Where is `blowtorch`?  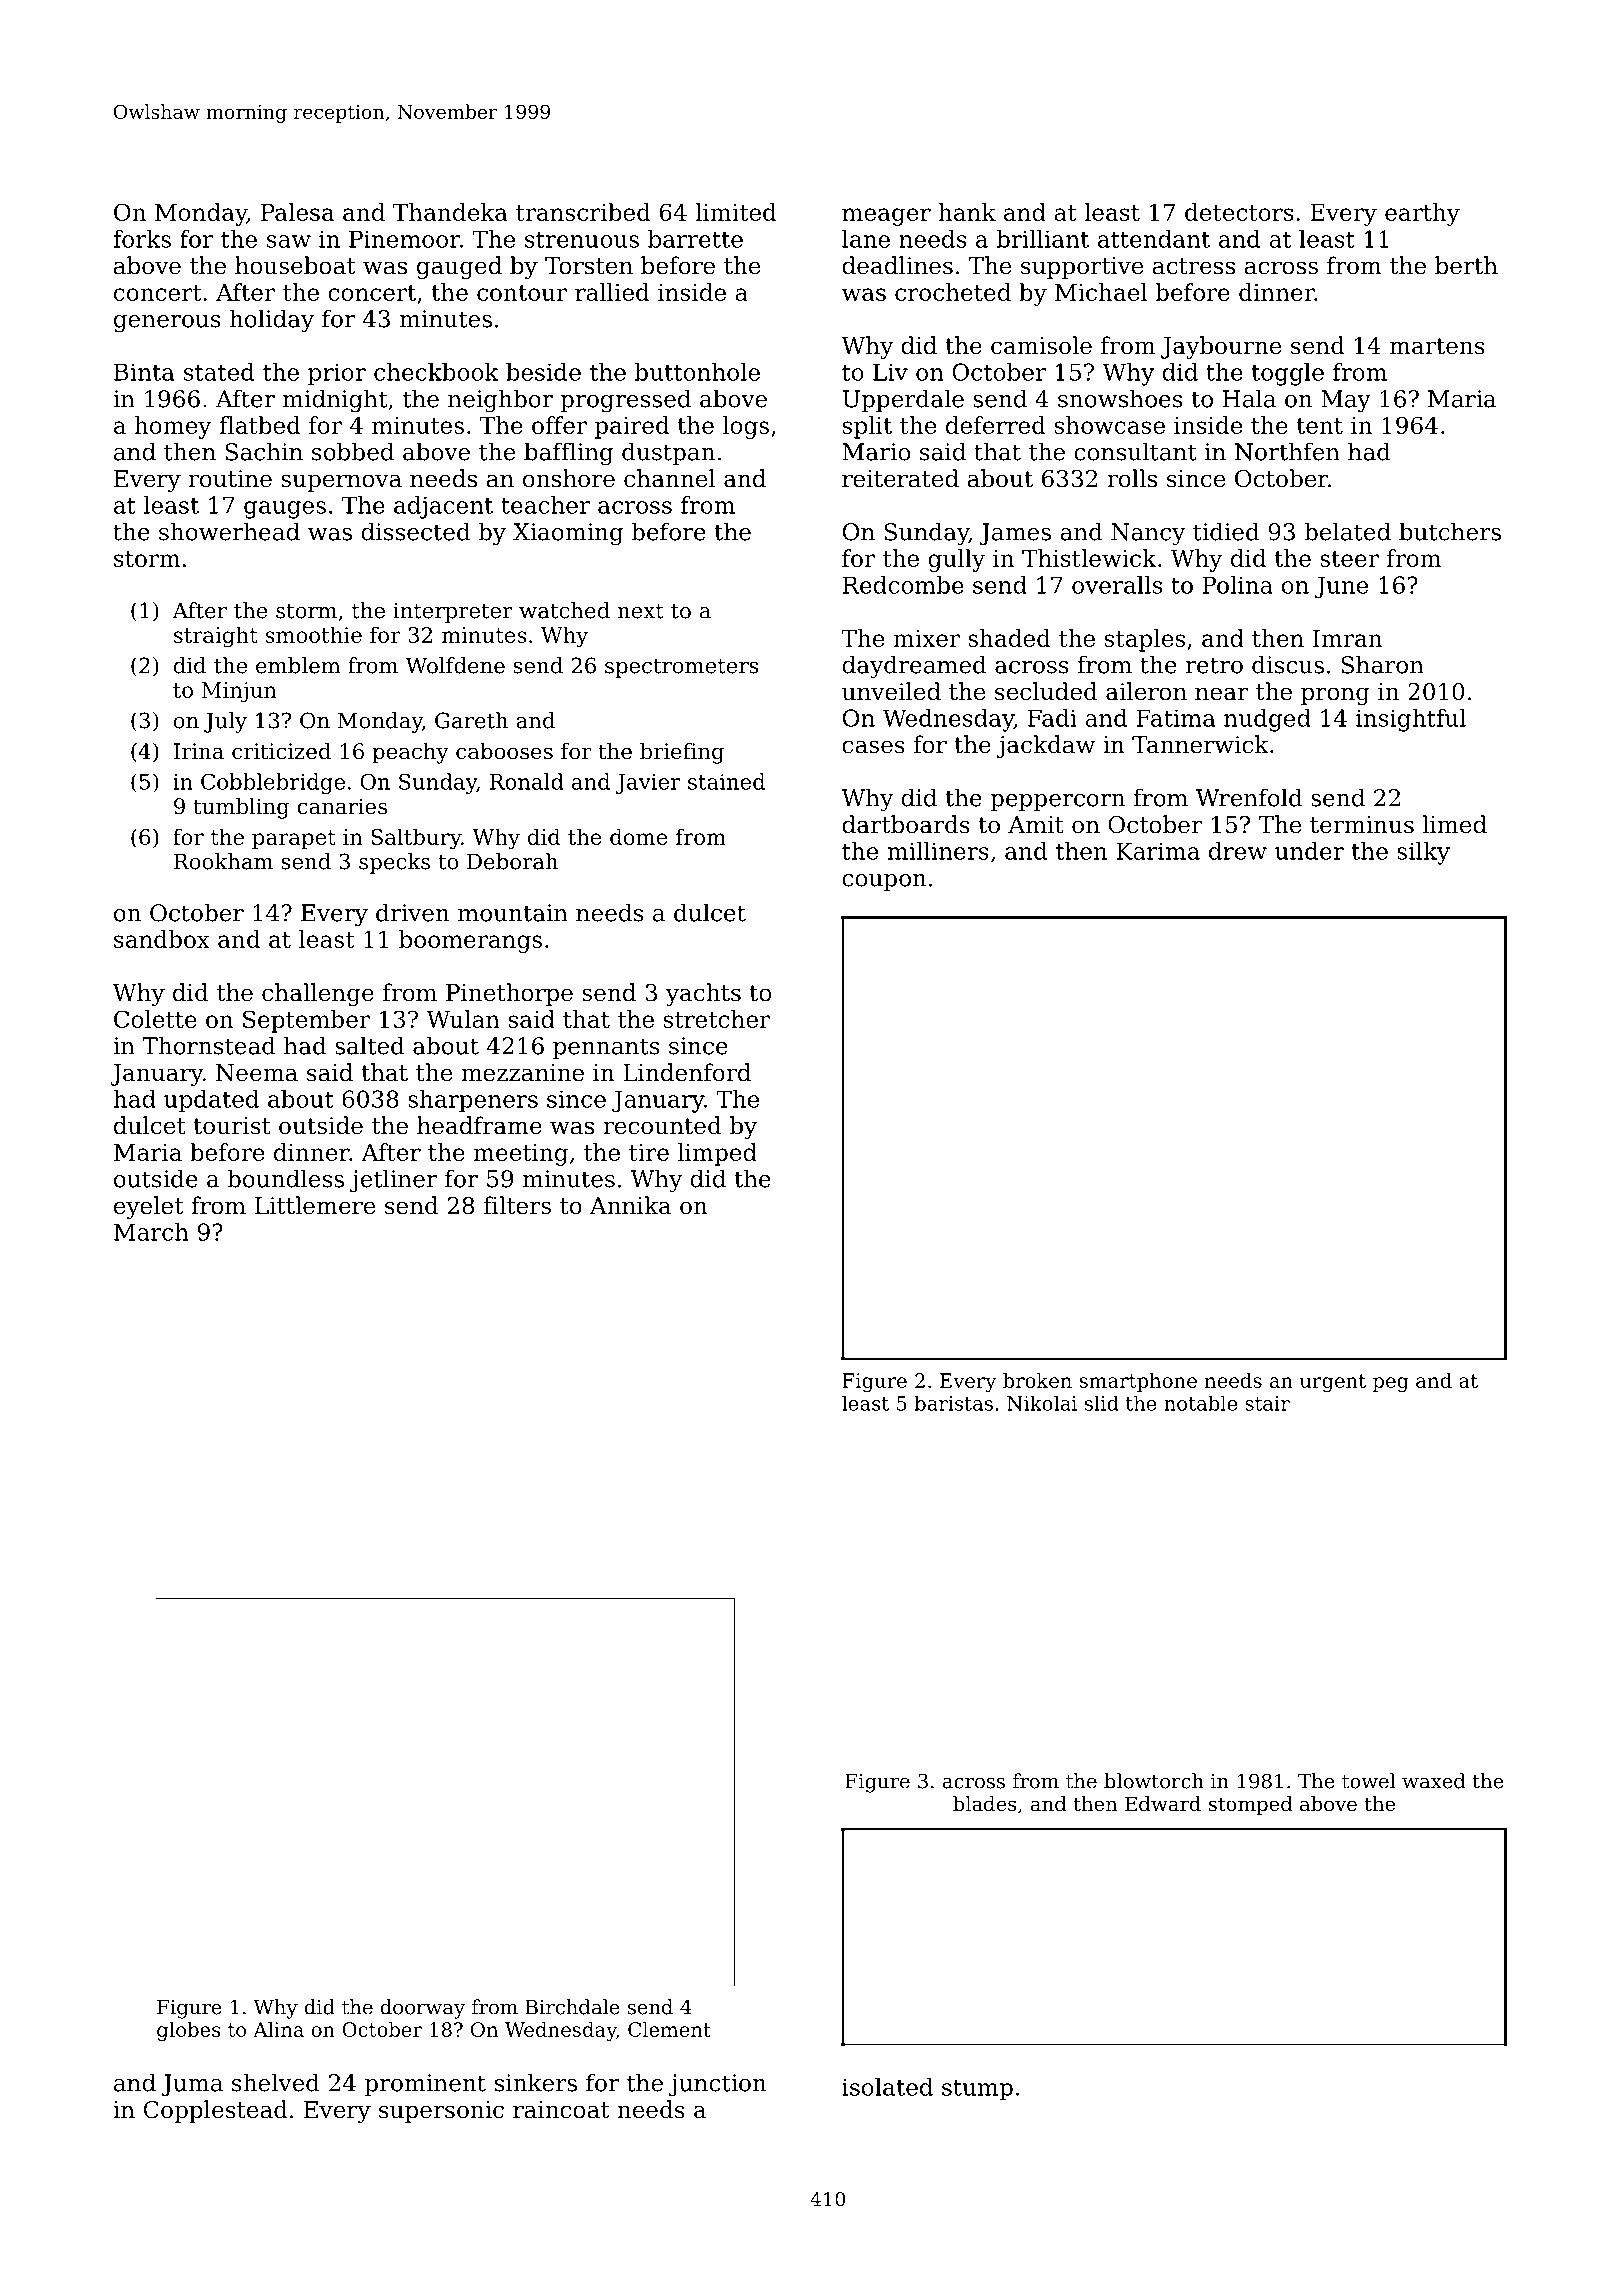 blowtorch is located at coordinates (1154, 1781).
